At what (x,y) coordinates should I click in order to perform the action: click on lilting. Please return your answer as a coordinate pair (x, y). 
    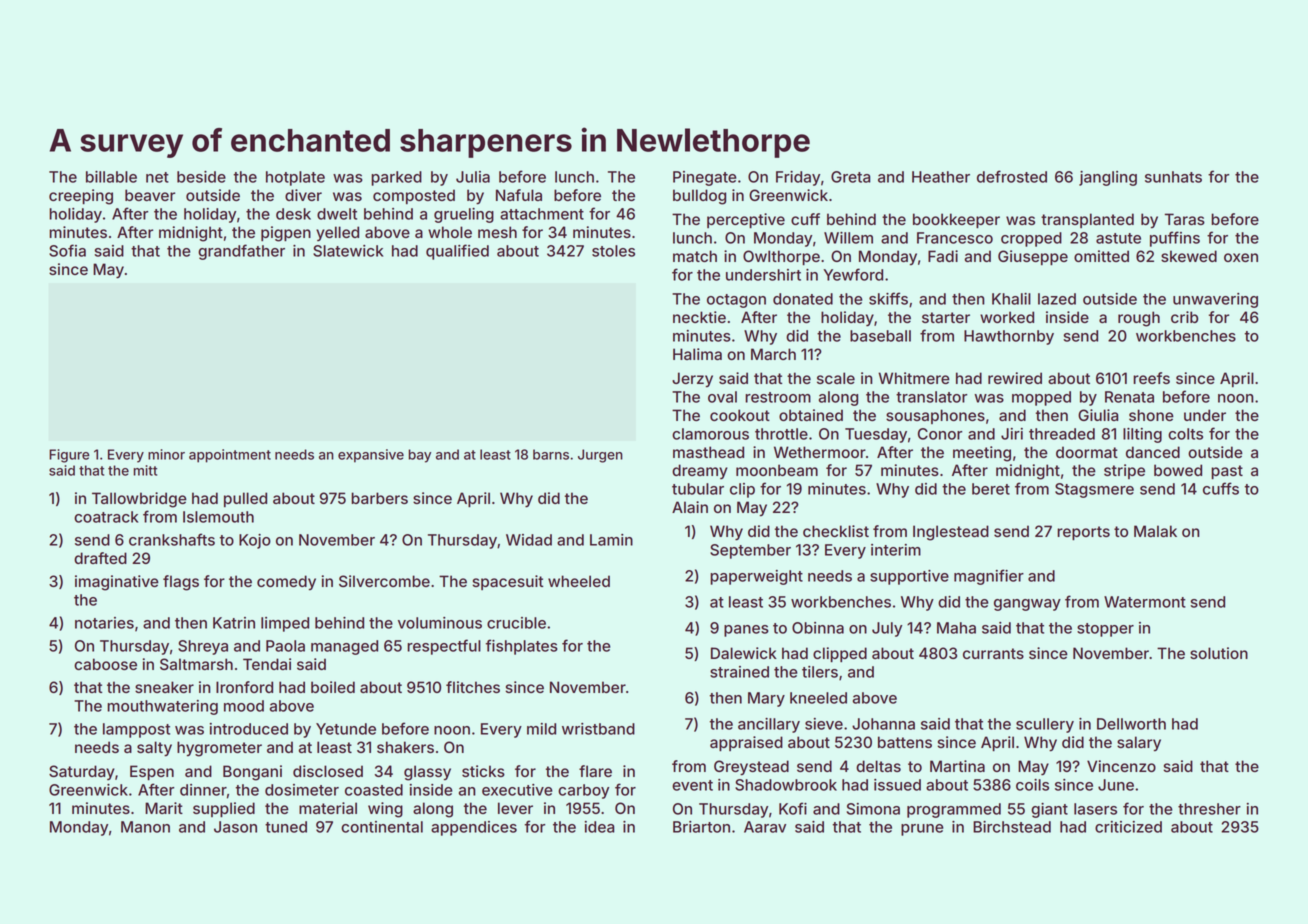
    Looking at the image, I should click on (1142, 435).
